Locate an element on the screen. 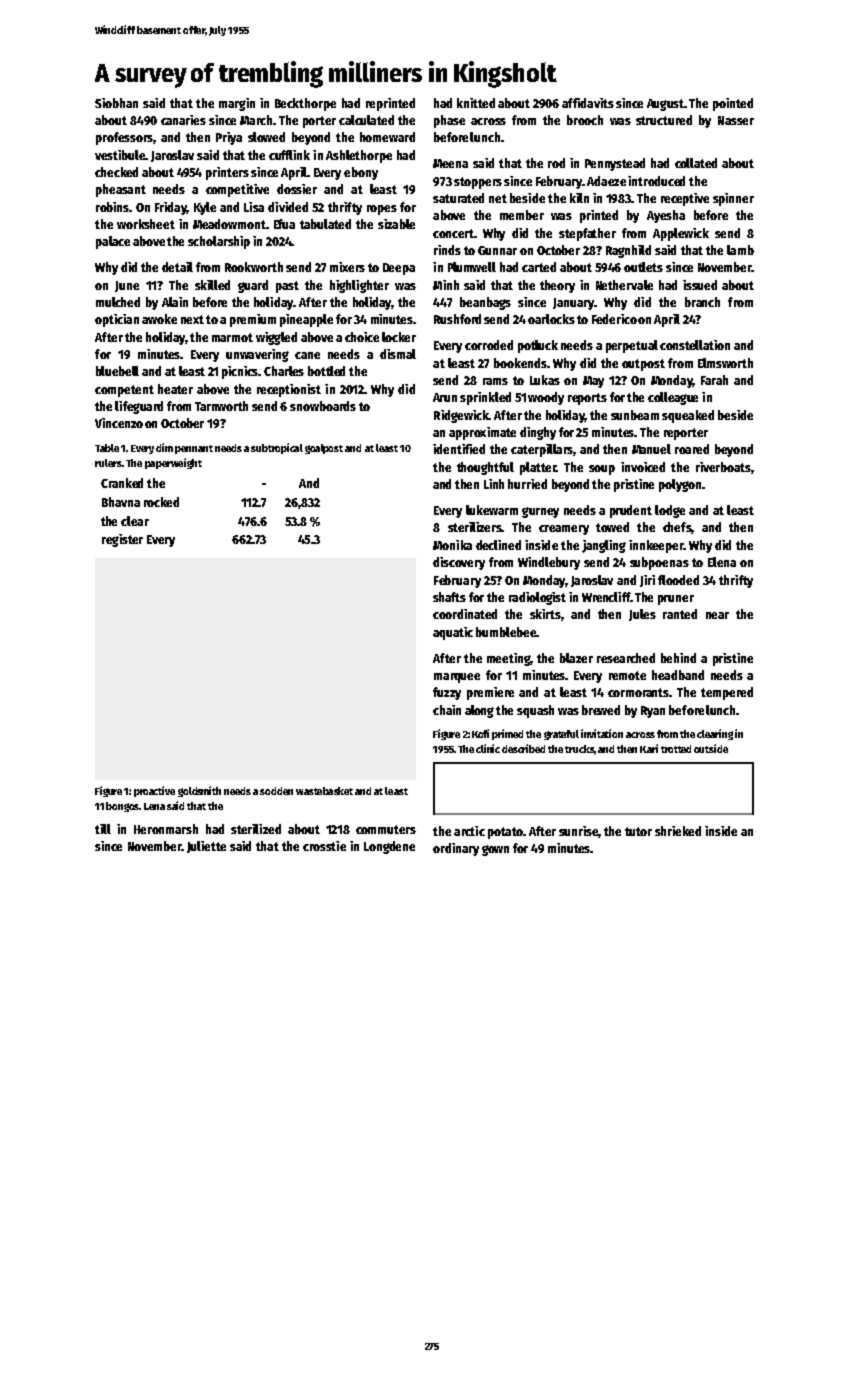  outside is located at coordinates (711, 748).
